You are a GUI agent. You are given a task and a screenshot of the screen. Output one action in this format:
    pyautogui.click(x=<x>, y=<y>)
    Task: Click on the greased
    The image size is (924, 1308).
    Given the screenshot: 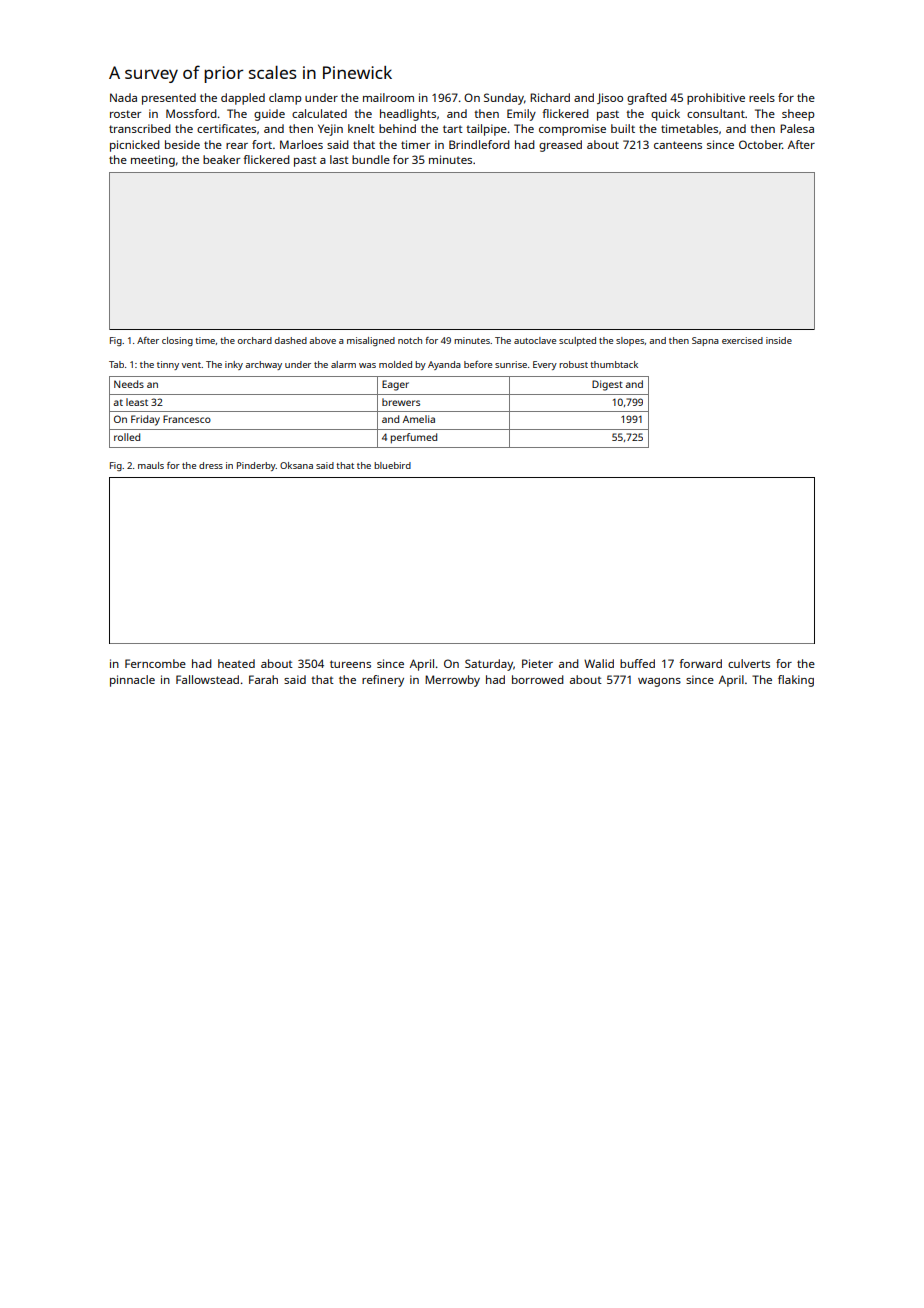 What is the action you would take?
    pyautogui.click(x=560, y=146)
